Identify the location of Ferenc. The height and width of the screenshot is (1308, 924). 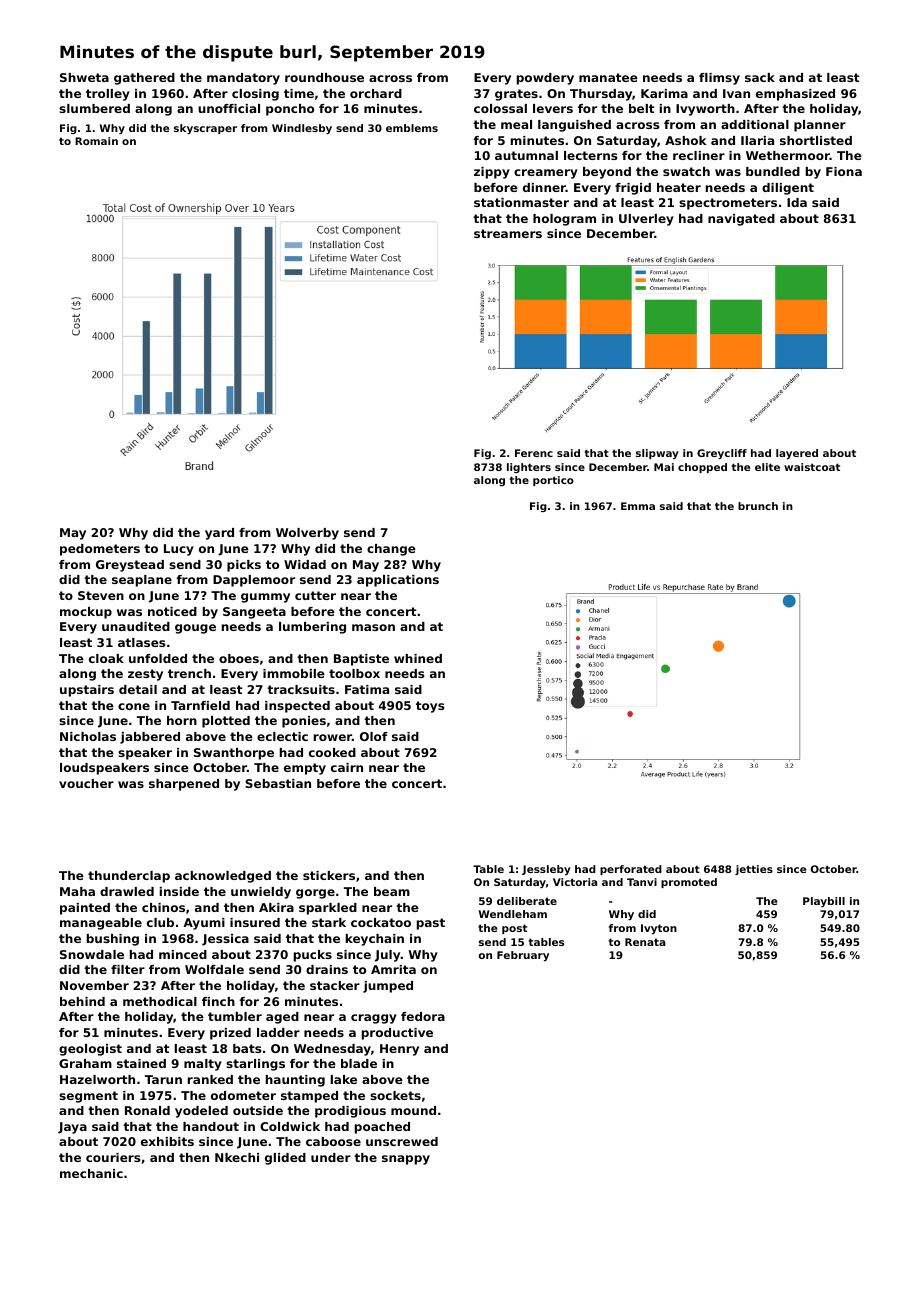
(534, 453).
